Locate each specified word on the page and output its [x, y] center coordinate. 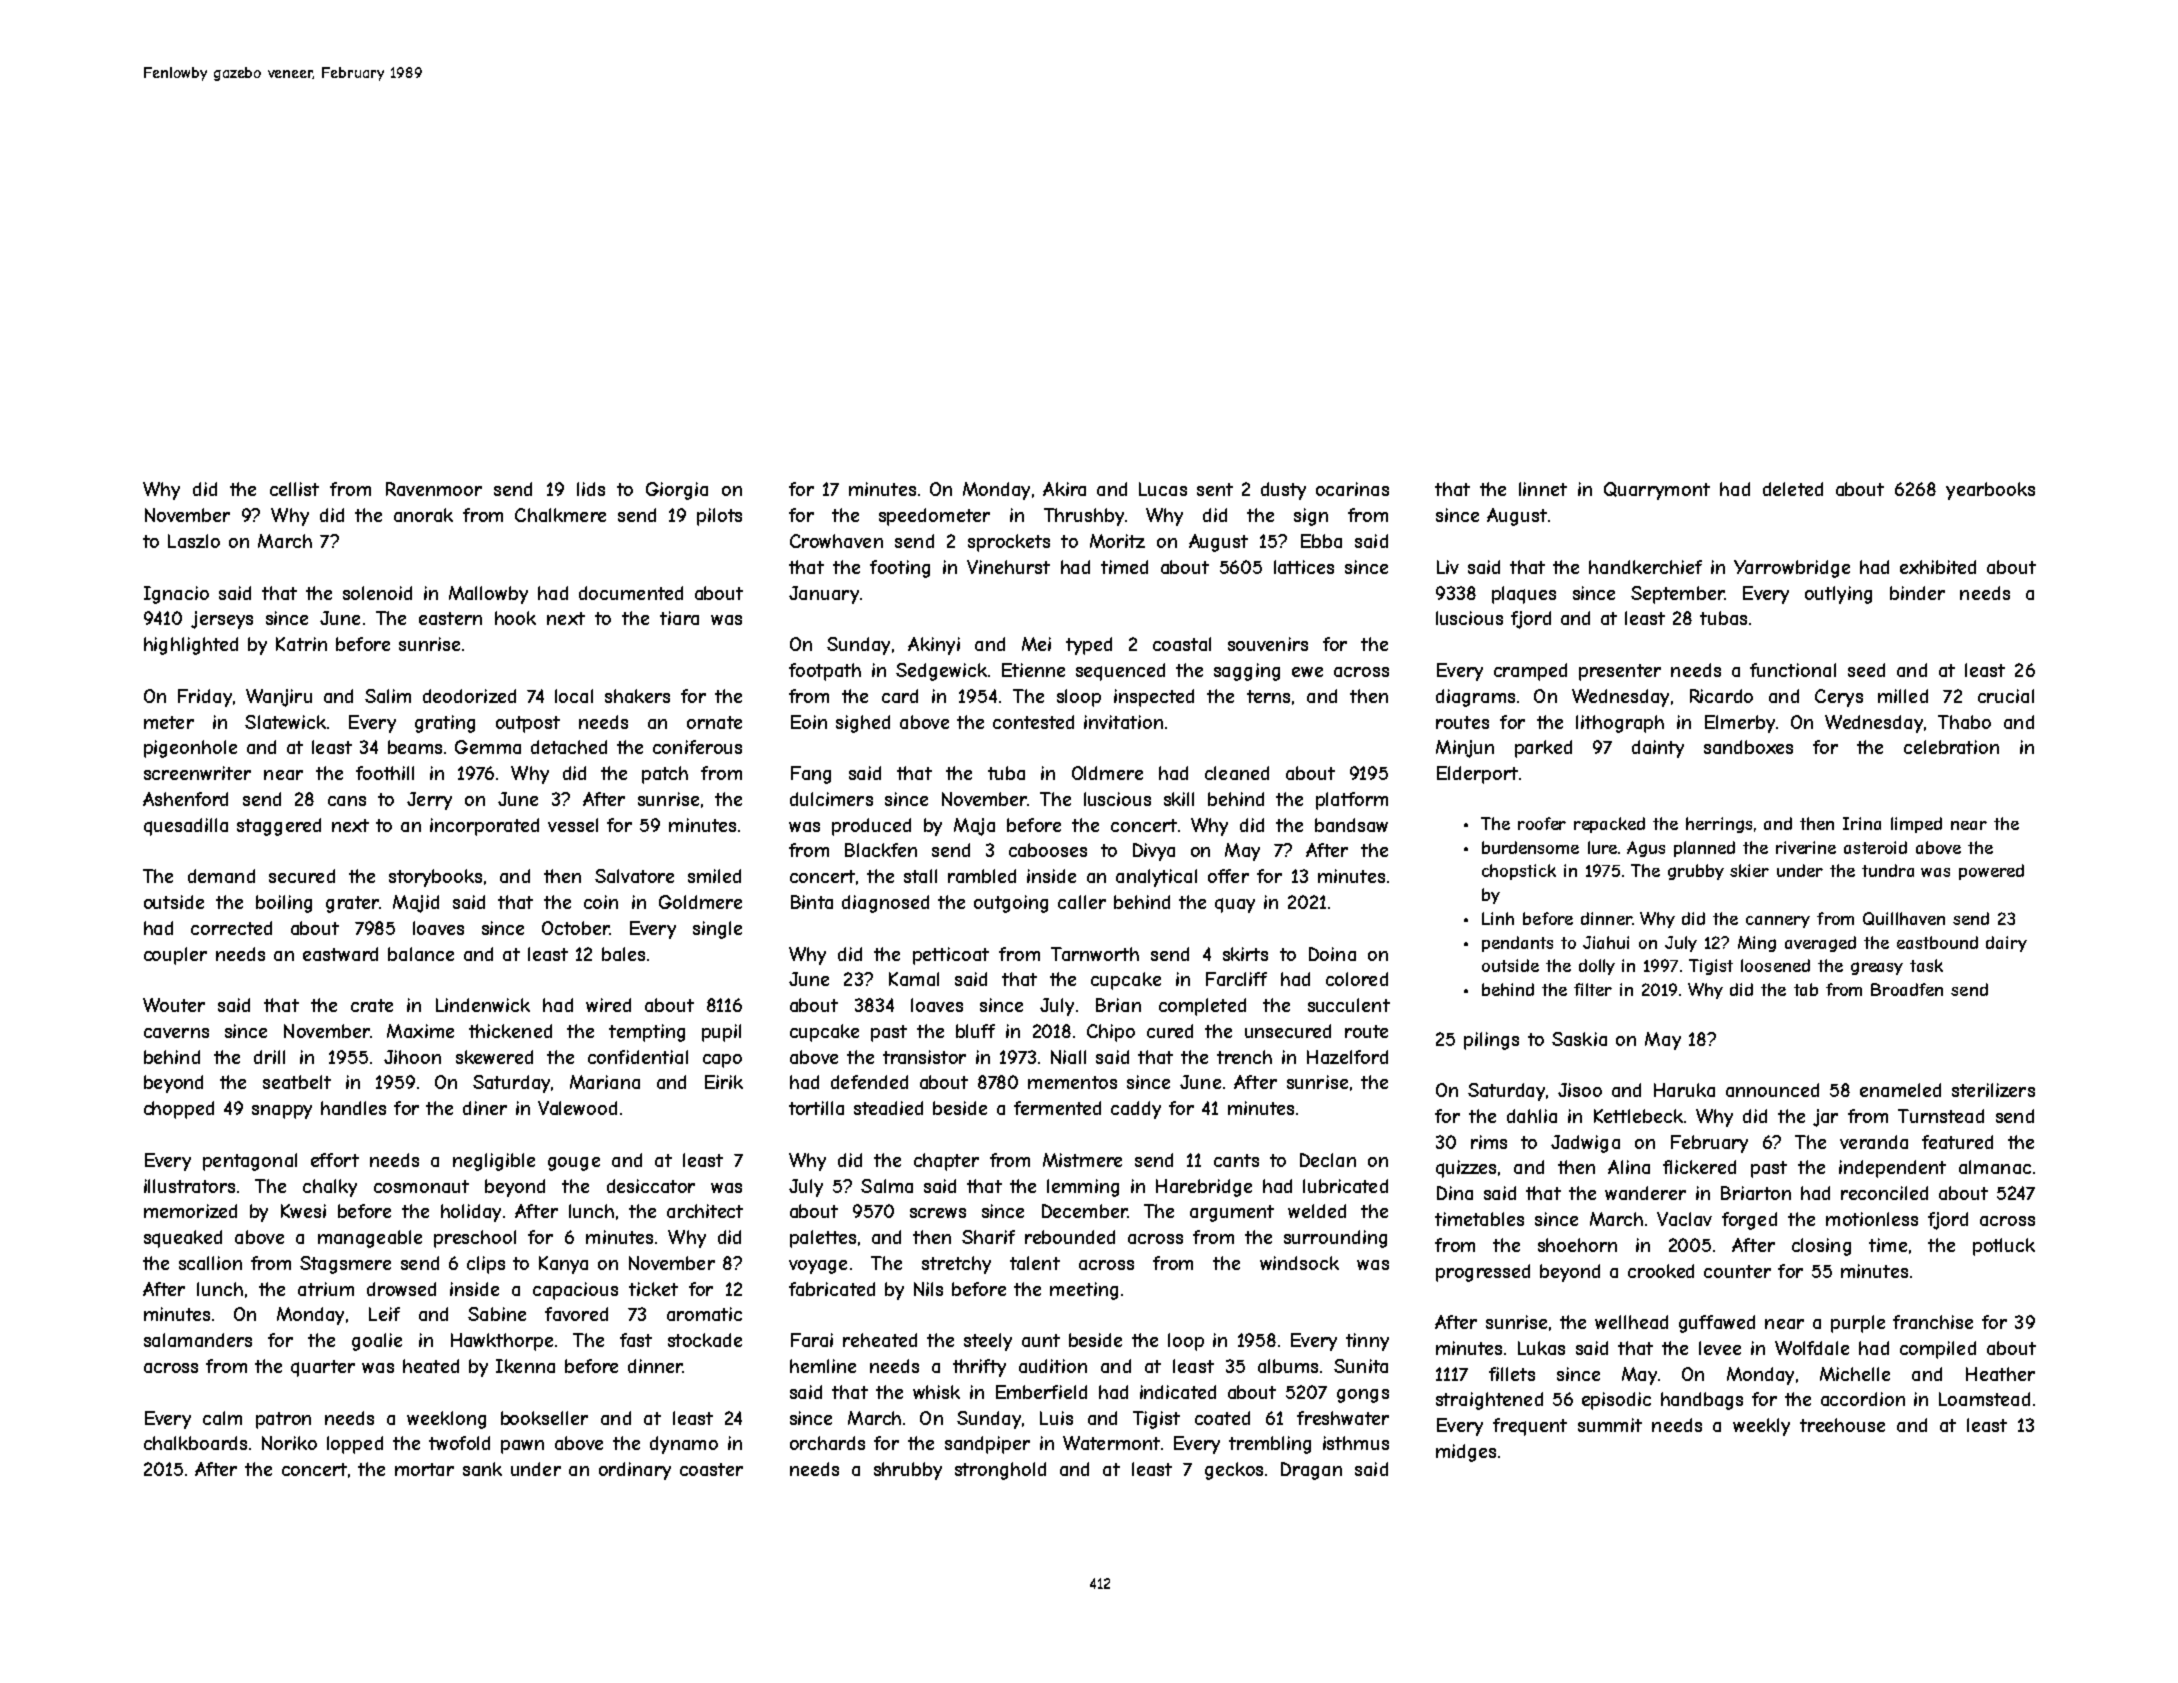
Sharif [988, 1237]
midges [1466, 1453]
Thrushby [1084, 517]
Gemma [488, 747]
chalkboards [195, 1443]
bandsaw [1351, 825]
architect [705, 1211]
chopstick [1519, 872]
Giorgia [677, 491]
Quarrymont [1657, 491]
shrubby [908, 1471]
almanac [1995, 1167]
